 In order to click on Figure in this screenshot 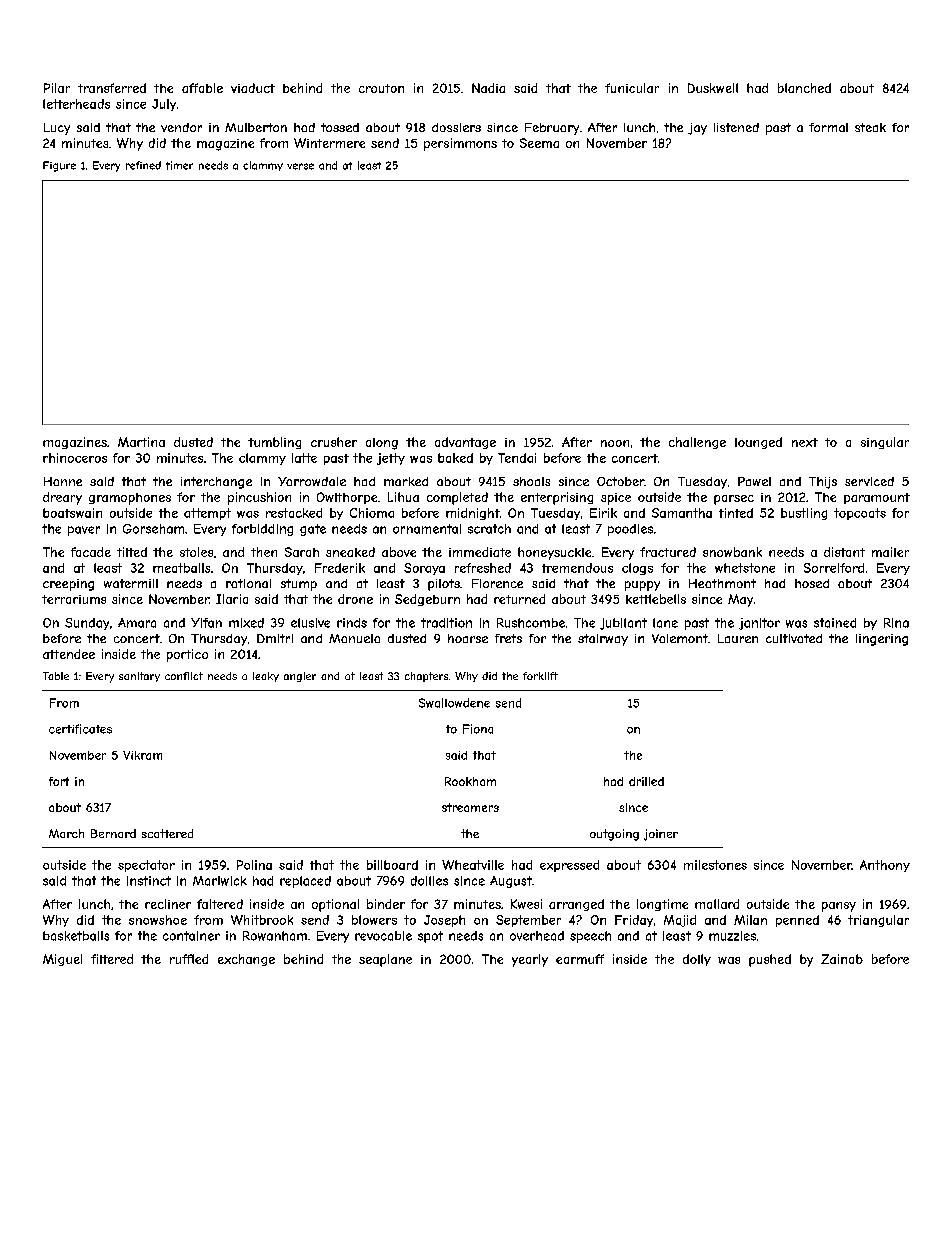, I will do `click(59, 166)`.
